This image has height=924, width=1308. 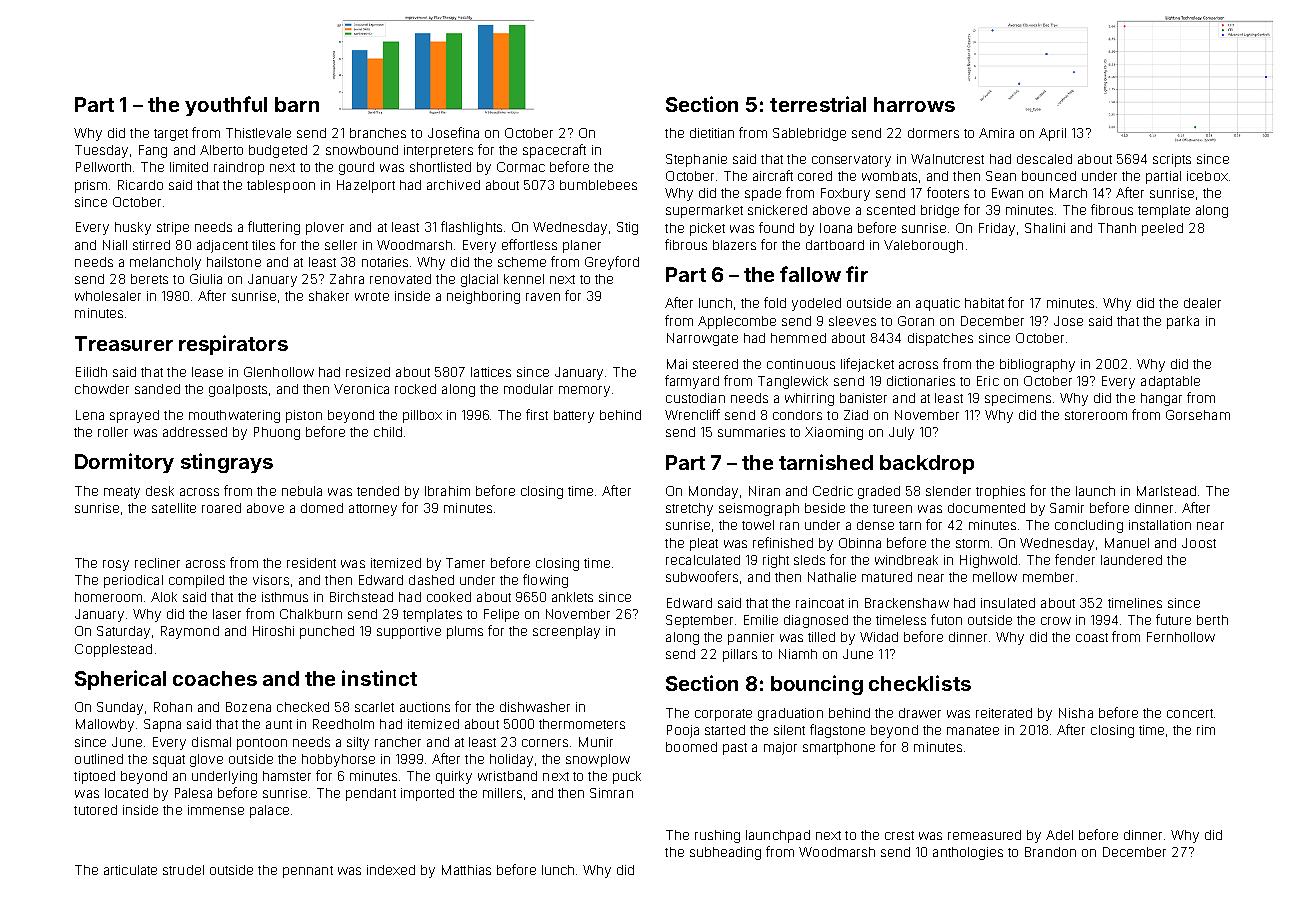 I want to click on Ibrahim, so click(x=447, y=491).
